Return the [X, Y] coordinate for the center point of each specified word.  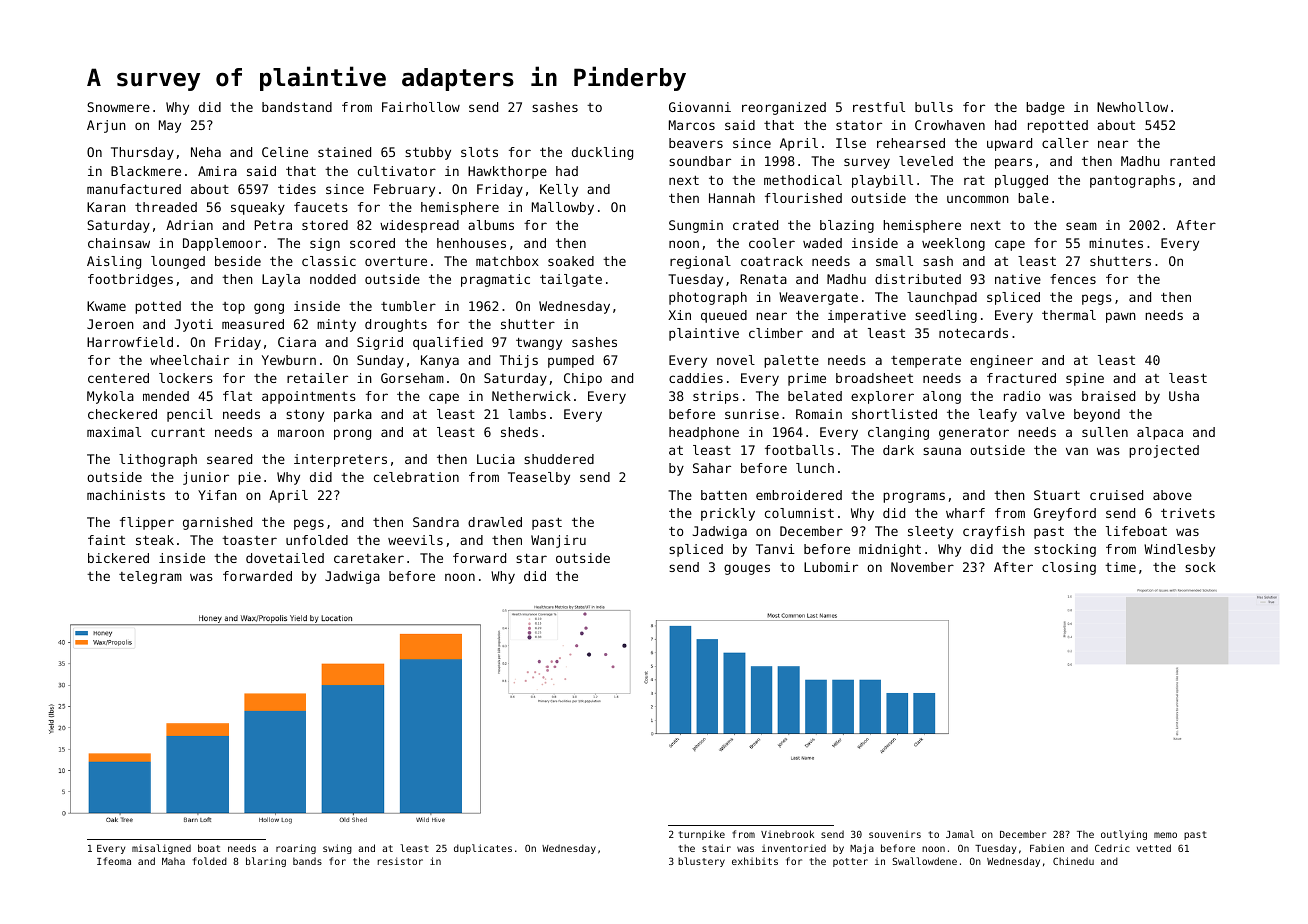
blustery [701, 862]
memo [1165, 835]
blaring [266, 862]
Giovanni [700, 107]
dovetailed [285, 558]
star [531, 558]
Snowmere [118, 107]
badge [1045, 108]
